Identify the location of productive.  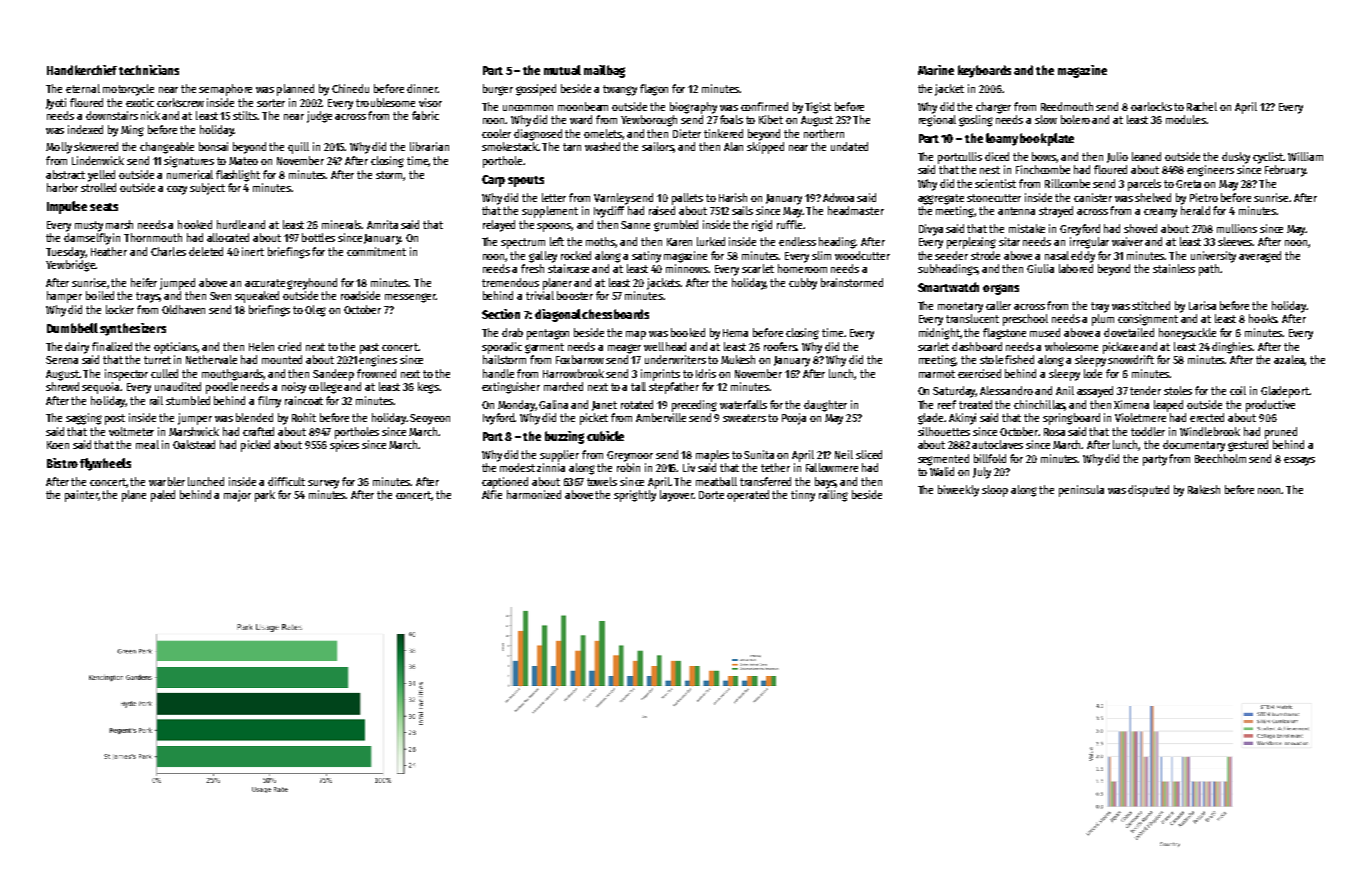
(1270, 406).
